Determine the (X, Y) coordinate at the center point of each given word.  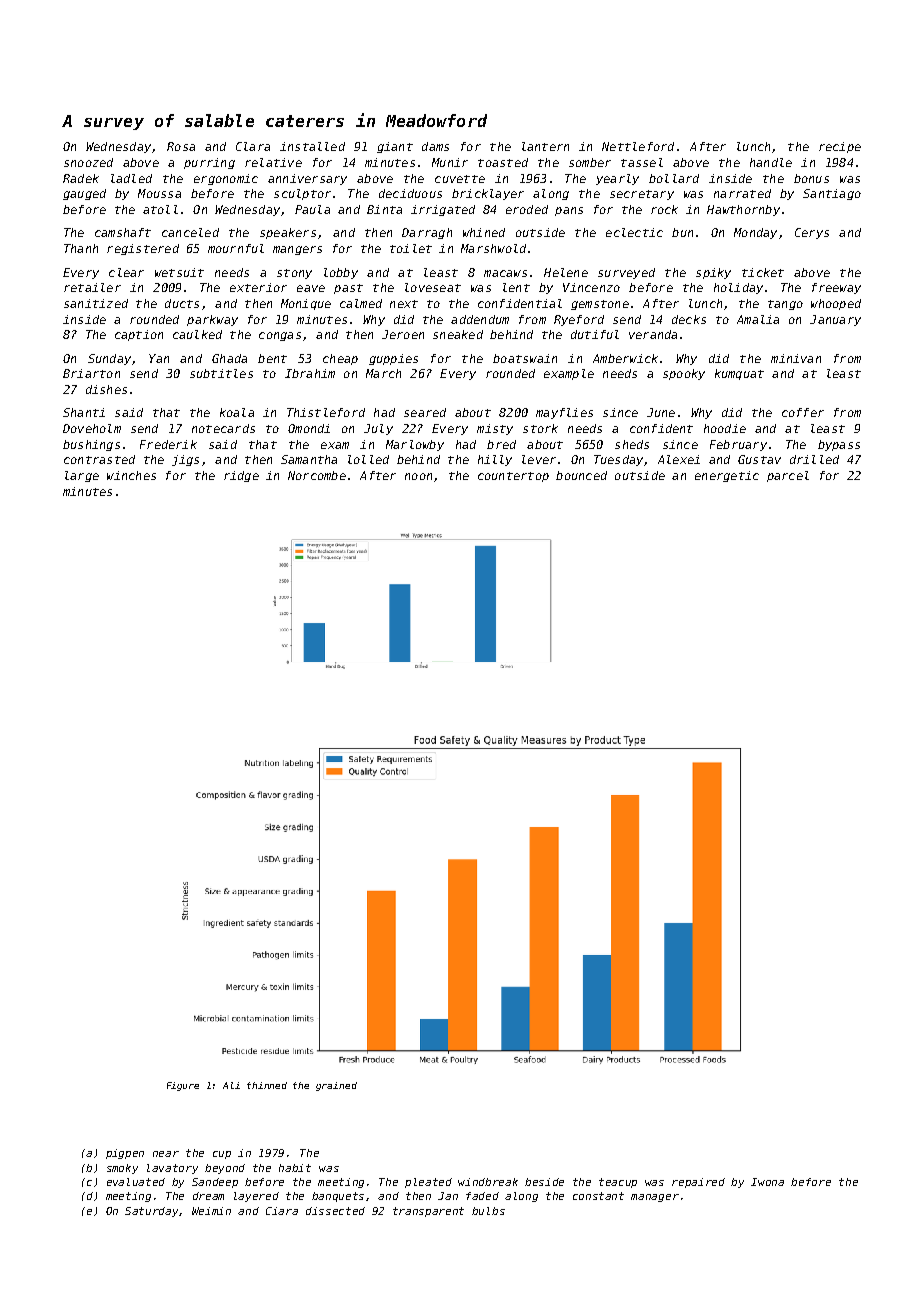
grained (336, 1086)
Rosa (181, 146)
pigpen (125, 1154)
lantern (545, 146)
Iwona (767, 1182)
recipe (840, 147)
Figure (183, 1086)
